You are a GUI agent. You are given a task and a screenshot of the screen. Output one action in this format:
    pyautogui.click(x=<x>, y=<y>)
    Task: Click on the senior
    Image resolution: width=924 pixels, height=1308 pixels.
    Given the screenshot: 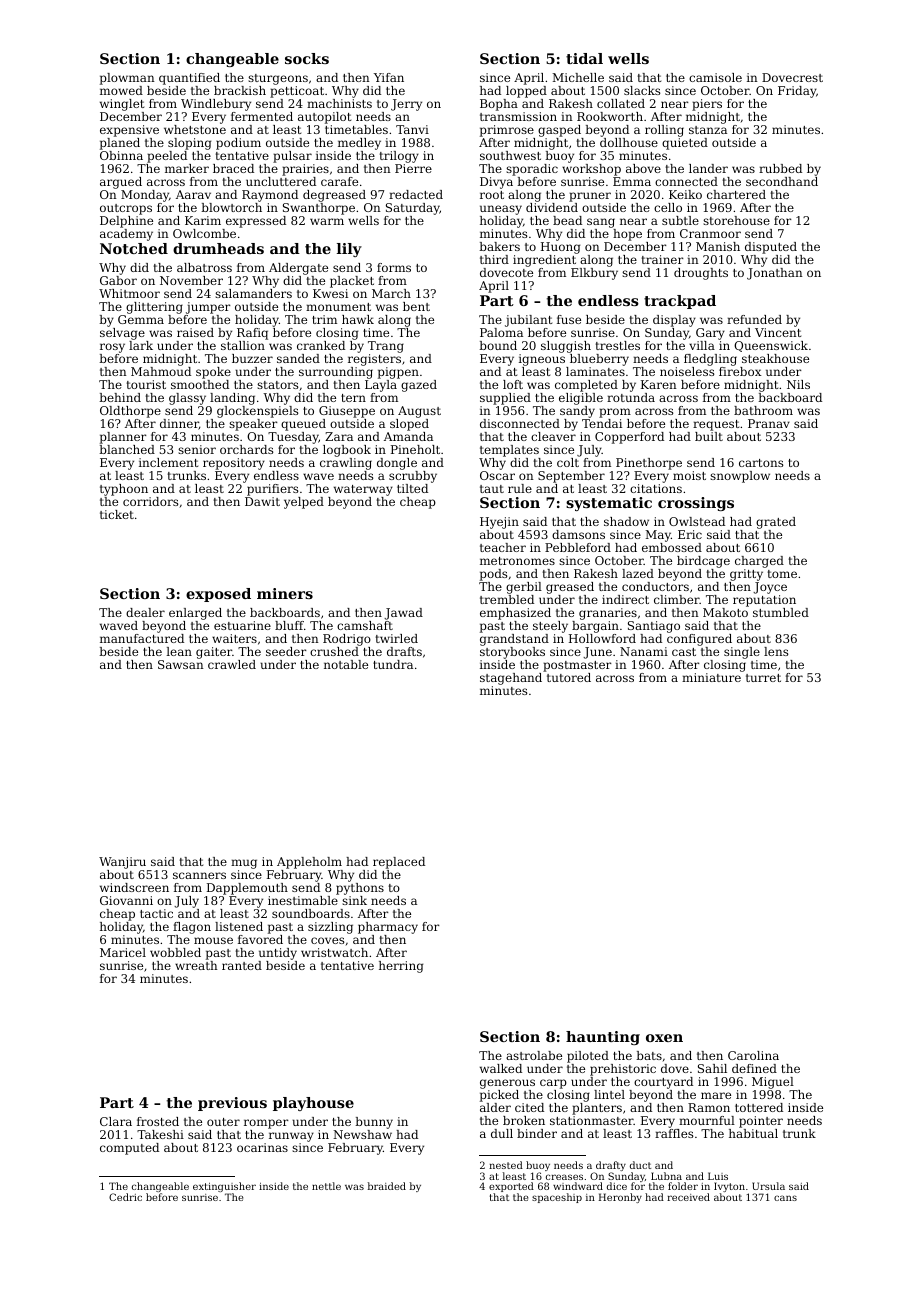 What is the action you would take?
    pyautogui.click(x=197, y=449)
